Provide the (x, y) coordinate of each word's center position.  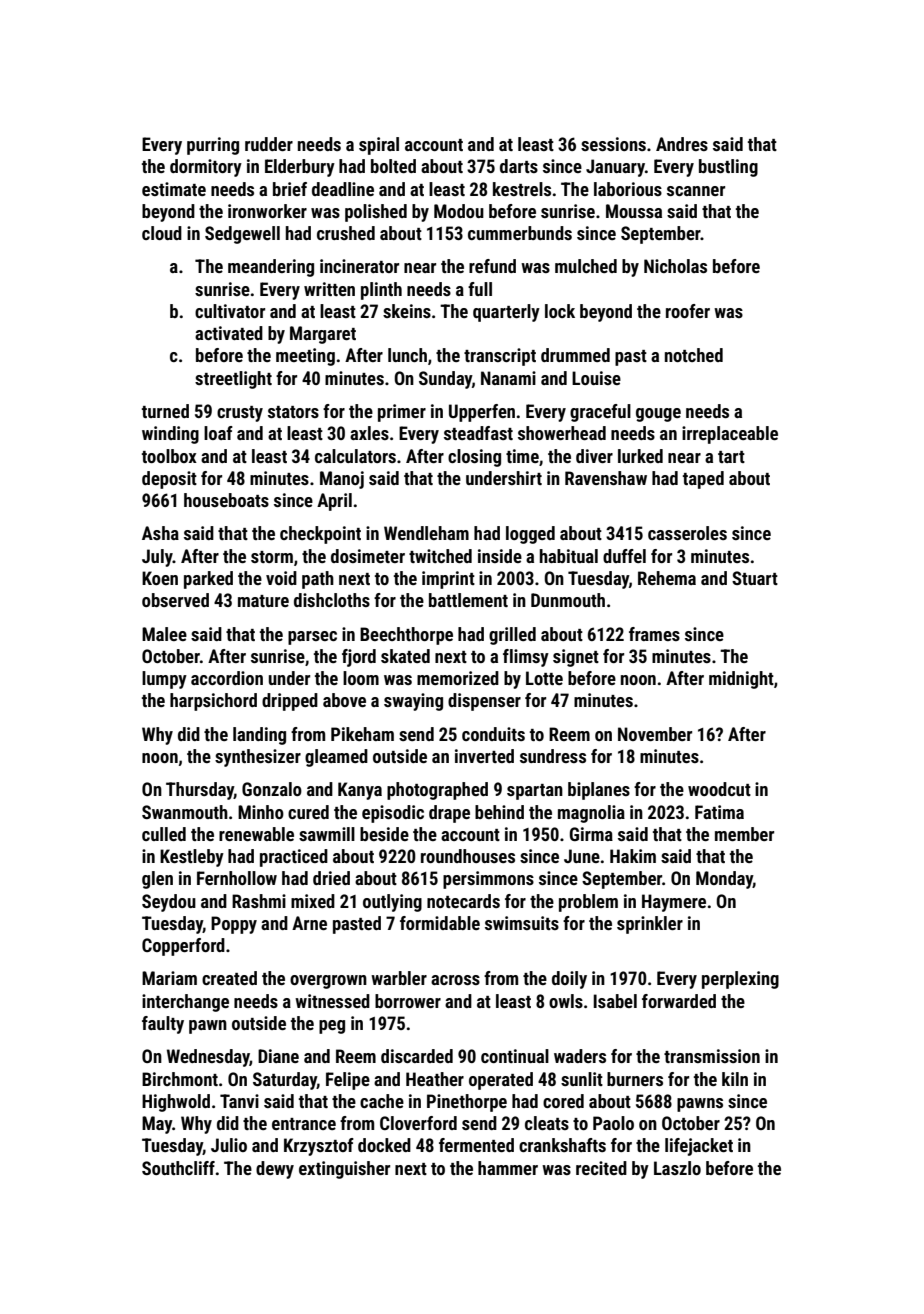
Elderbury (300, 168)
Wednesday (208, 1058)
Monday (724, 880)
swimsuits (522, 923)
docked (384, 1145)
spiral (379, 146)
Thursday (200, 791)
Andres (682, 144)
